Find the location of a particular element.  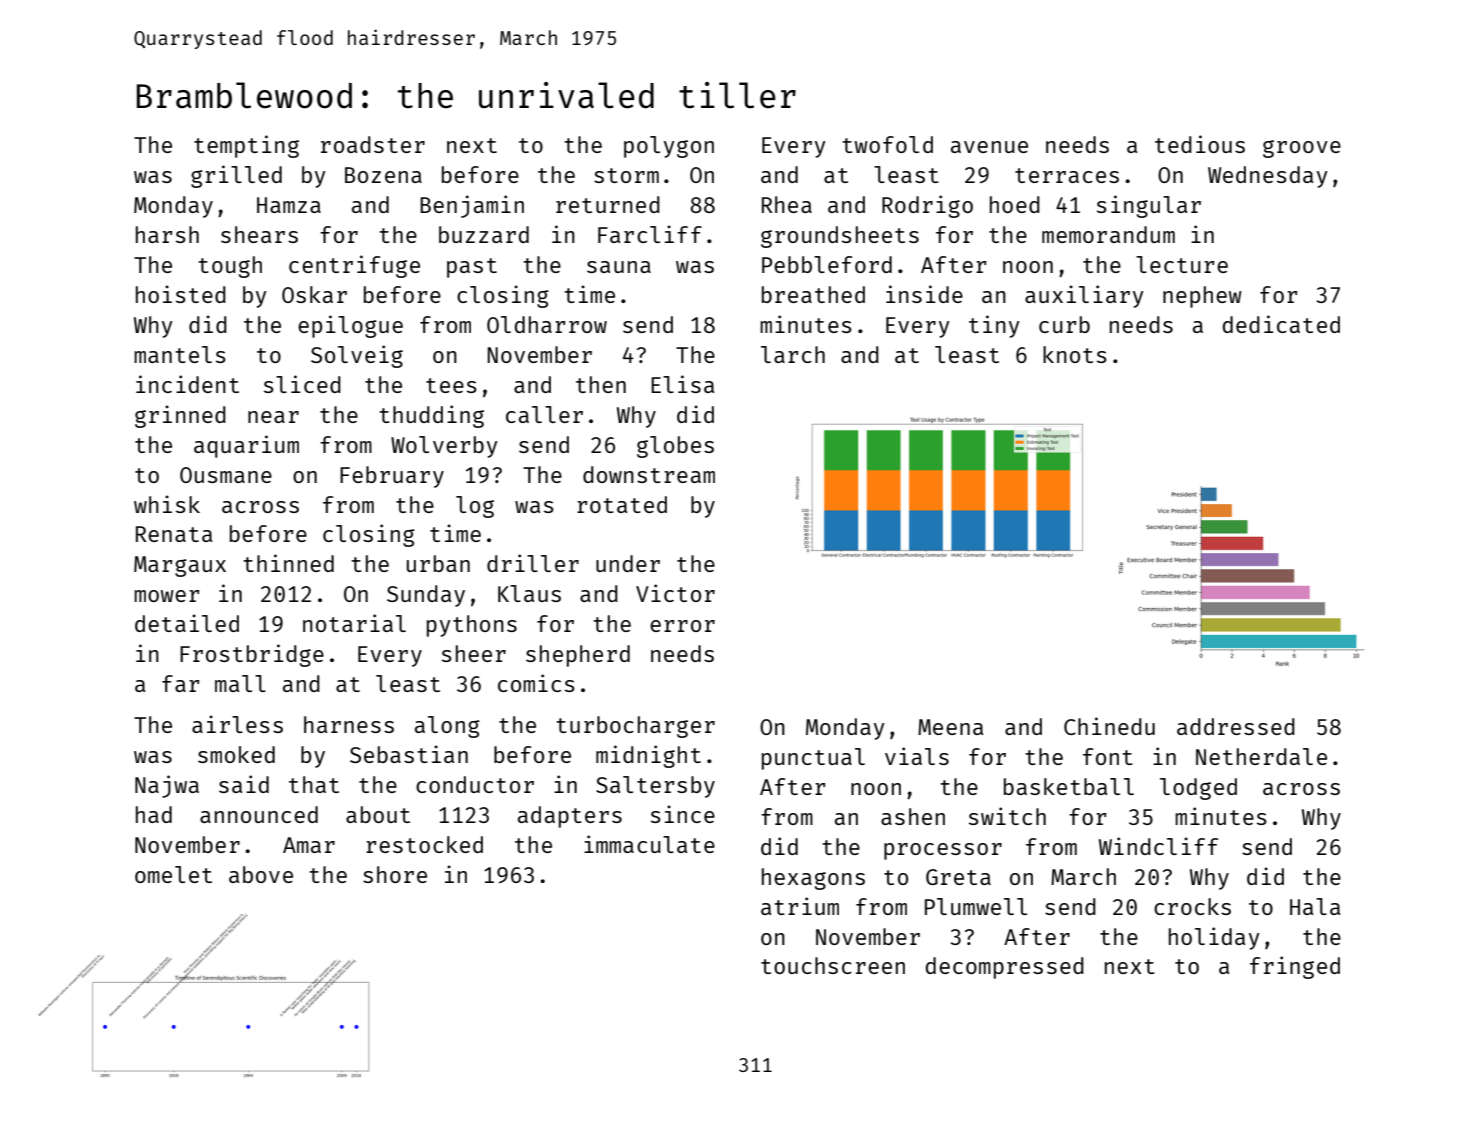

inside is located at coordinates (924, 294).
